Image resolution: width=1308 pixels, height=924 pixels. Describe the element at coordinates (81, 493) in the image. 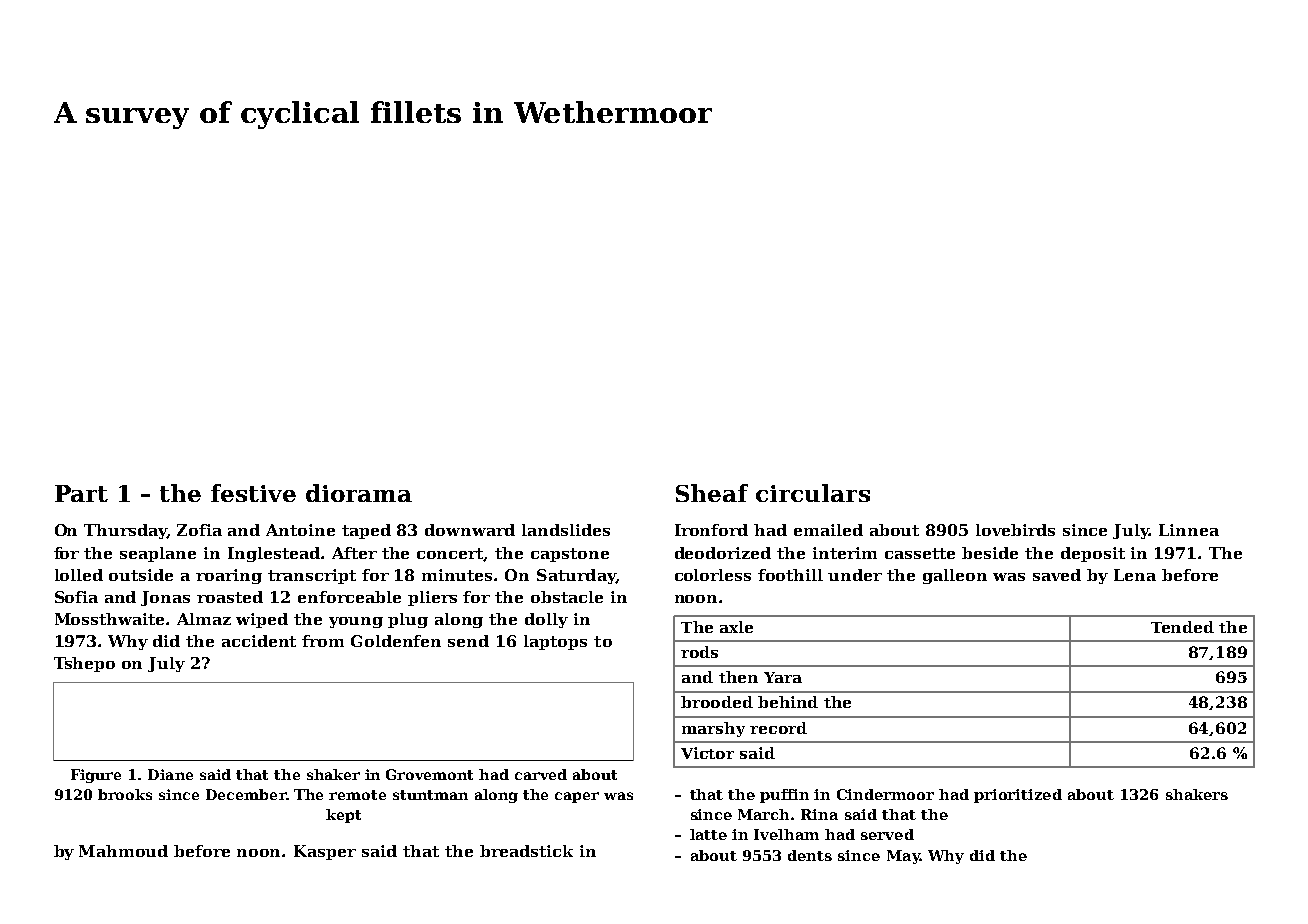

I see `Part` at that location.
